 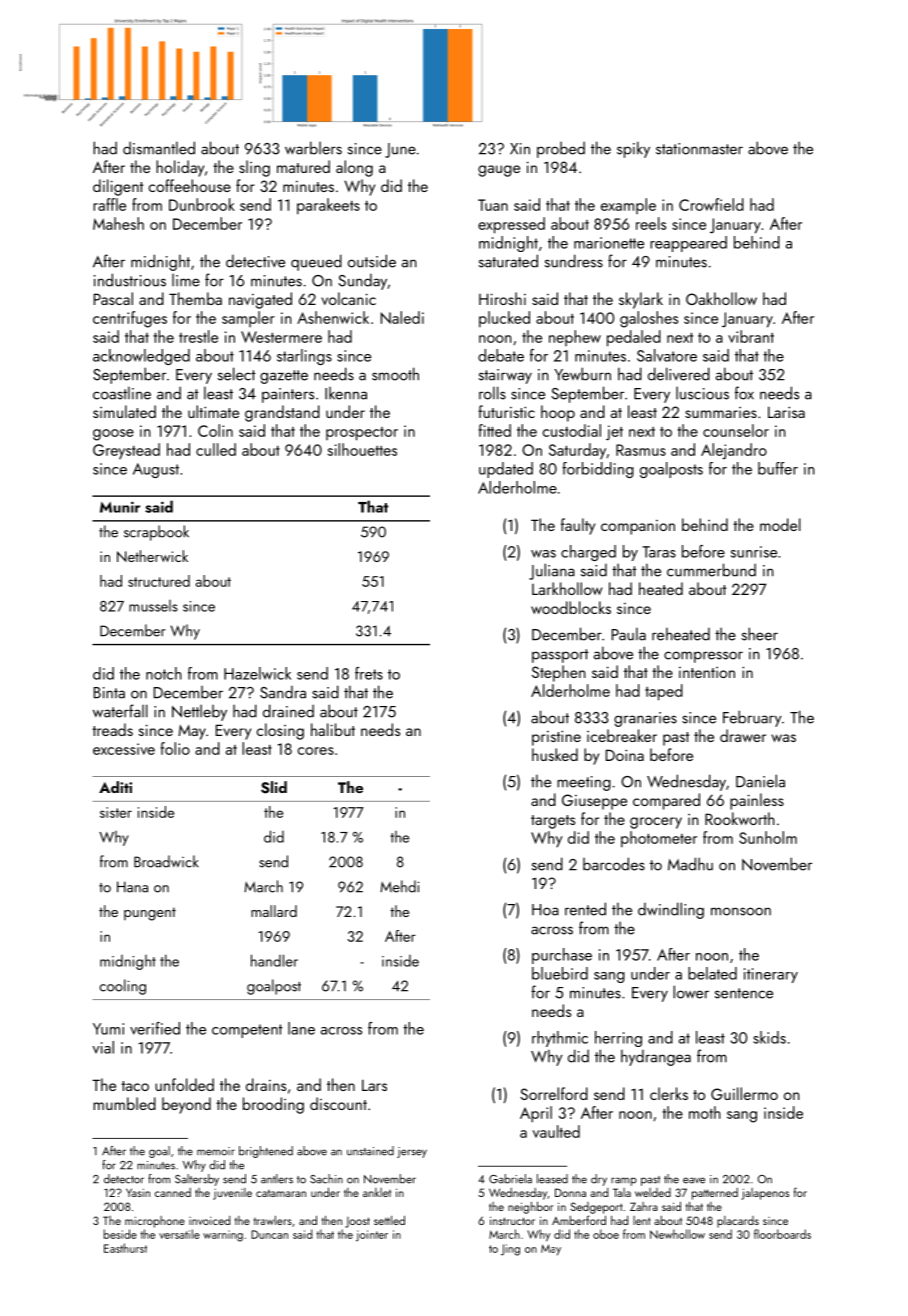 I want to click on photometer, so click(x=659, y=839).
